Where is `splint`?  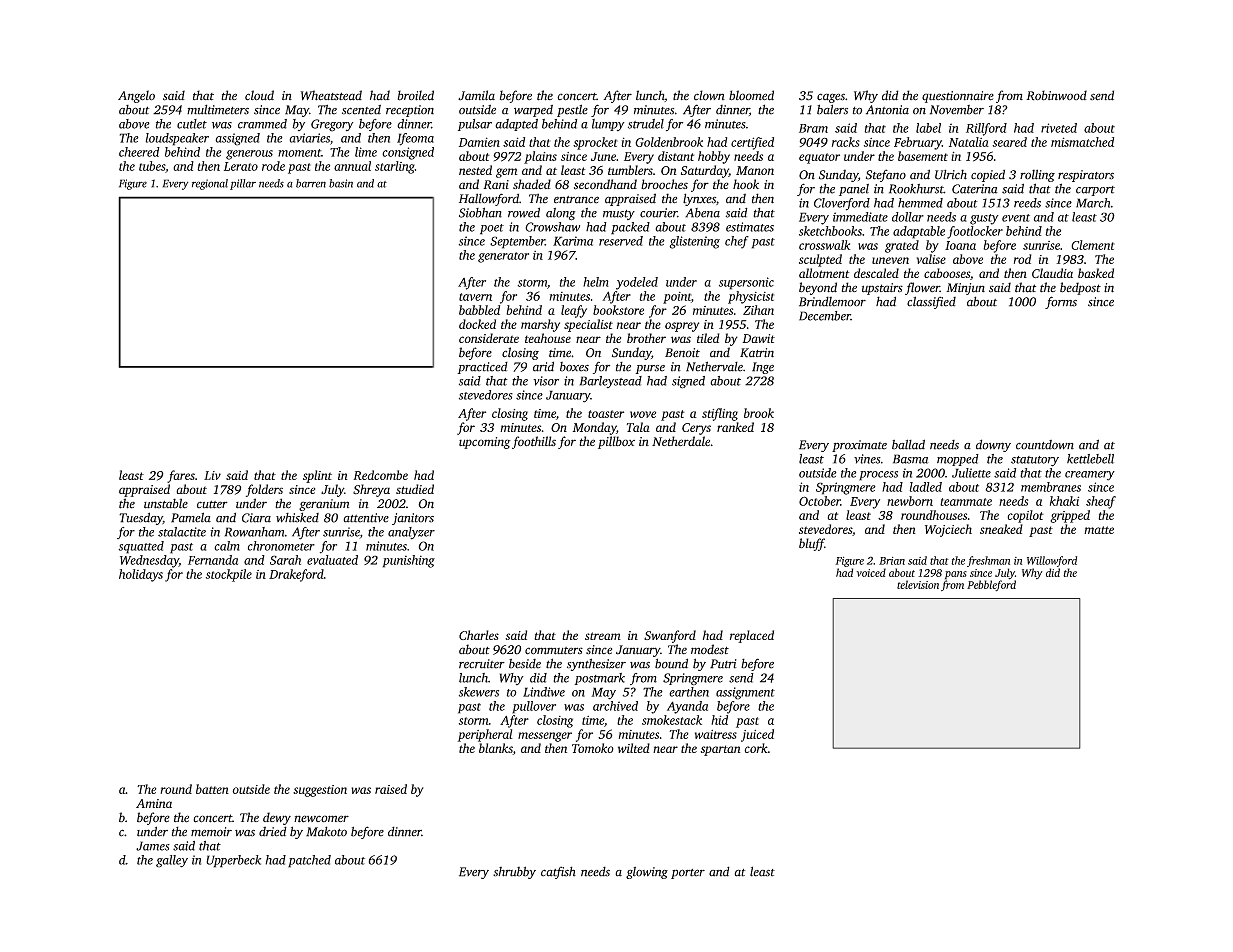 splint is located at coordinates (317, 476).
